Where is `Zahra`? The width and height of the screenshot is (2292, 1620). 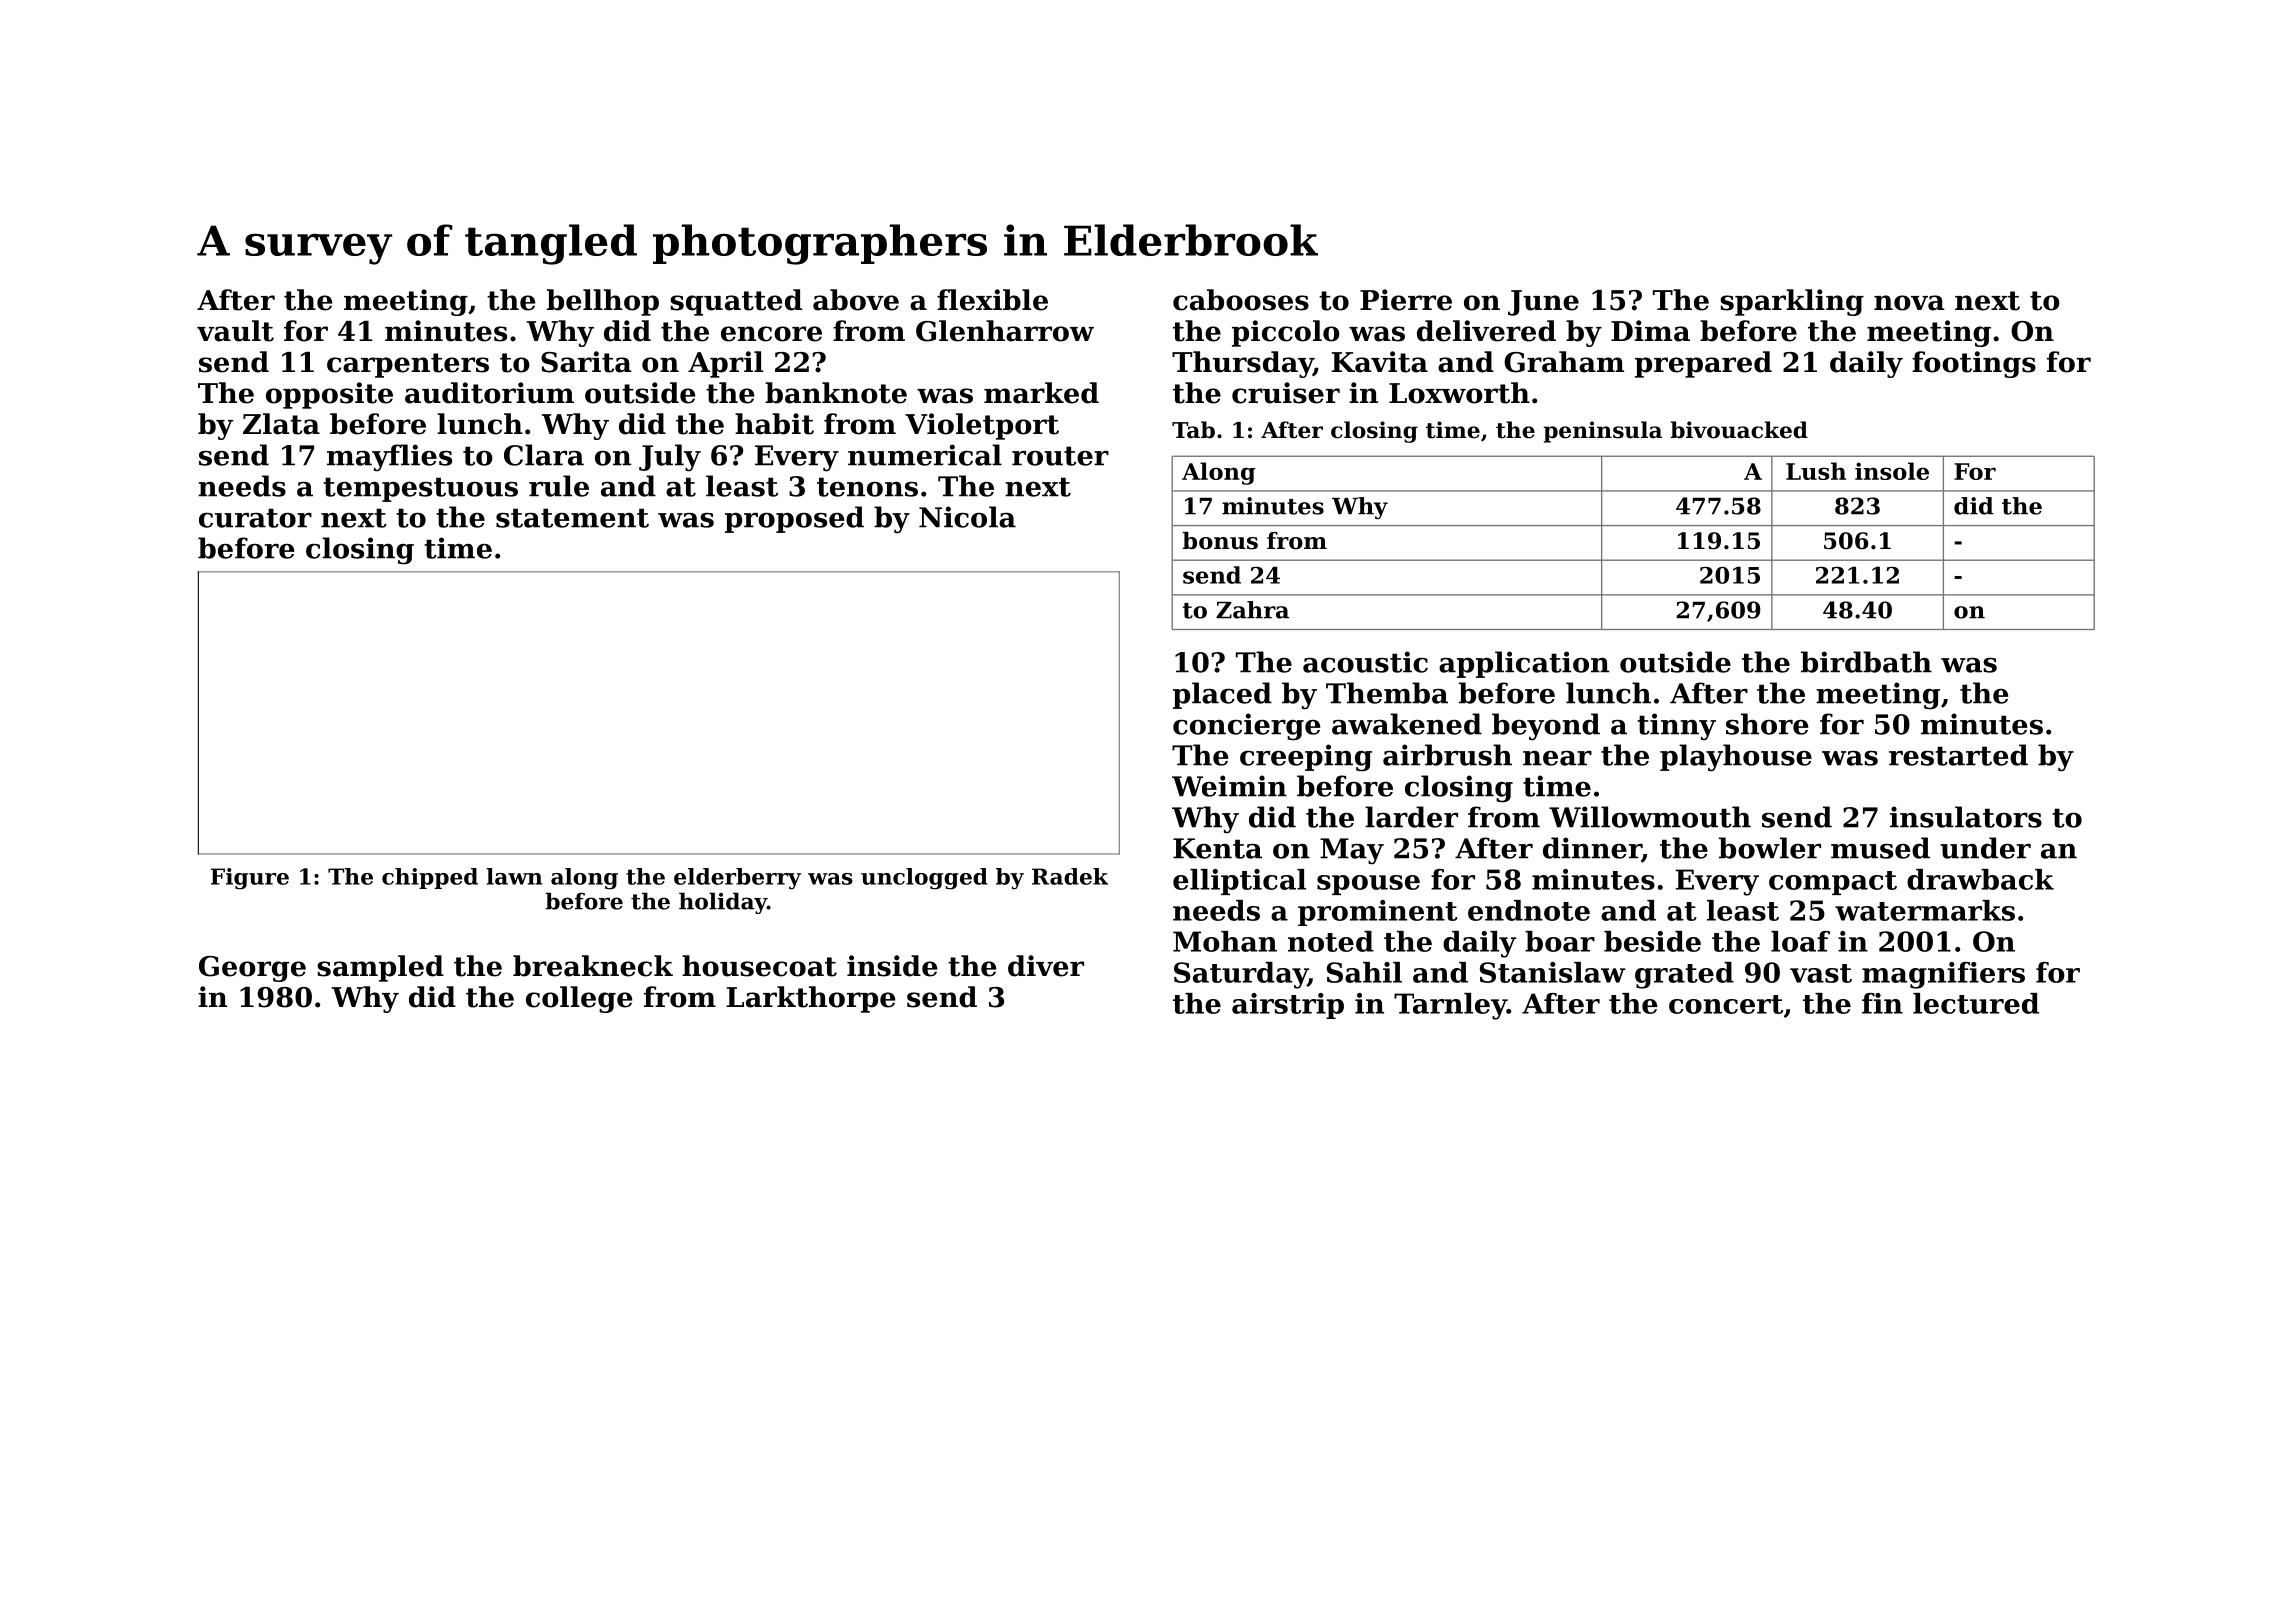 Zahra is located at coordinates (1252, 610).
